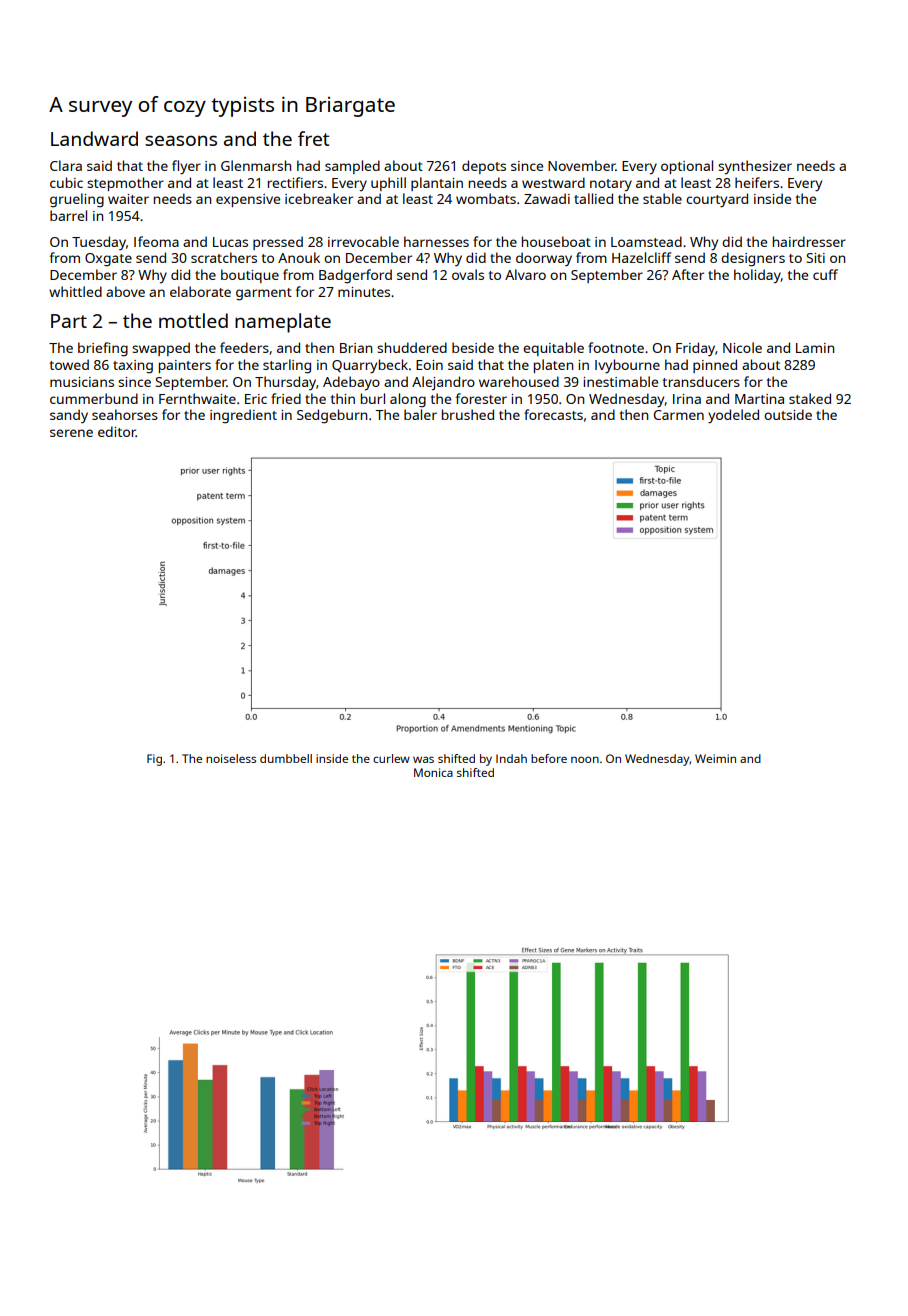 The height and width of the document is (1316, 908). What do you see at coordinates (231, 758) in the document?
I see `noiseless` at bounding box center [231, 758].
